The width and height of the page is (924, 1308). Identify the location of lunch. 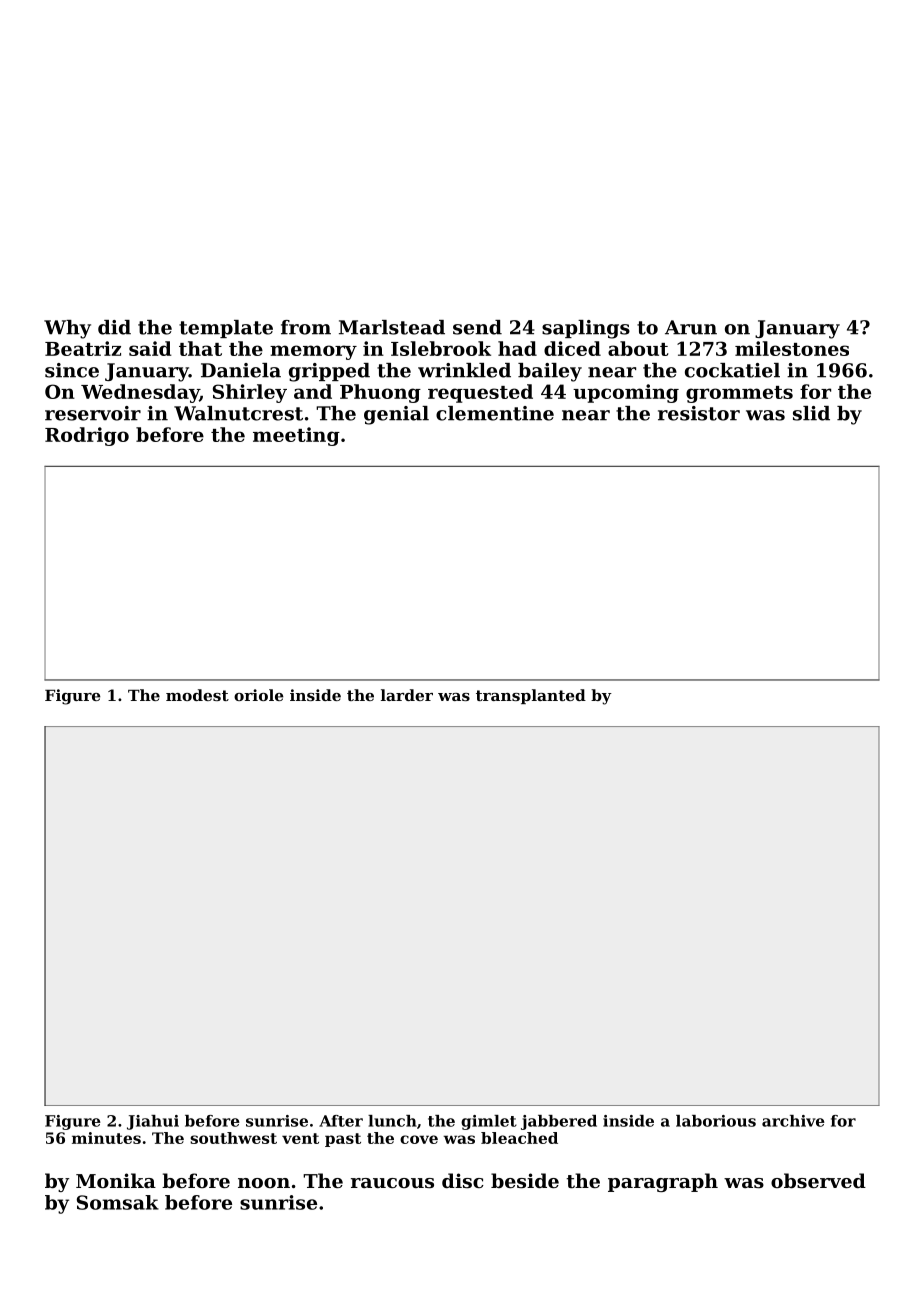
(392, 1121).
